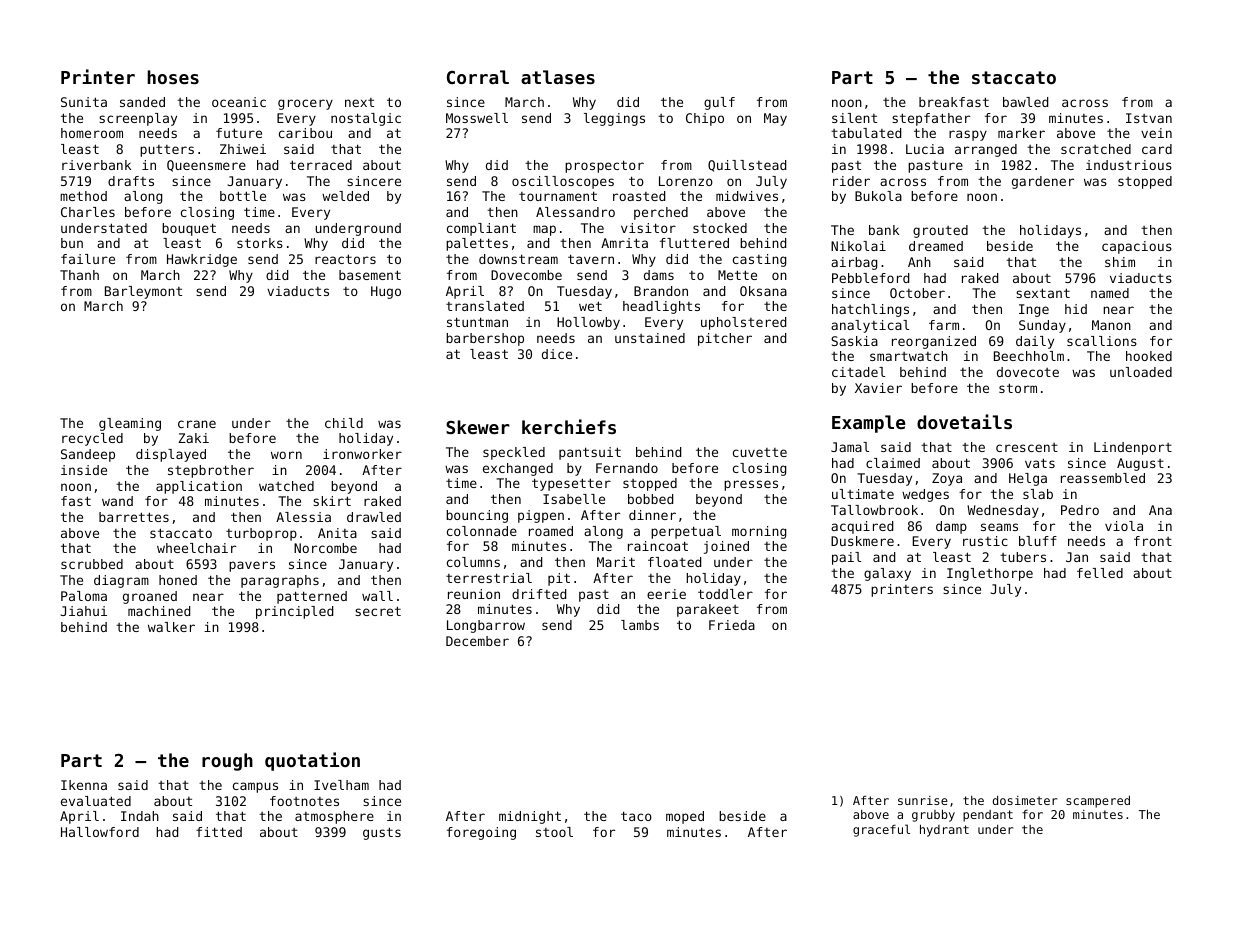 The height and width of the image is (952, 1233). I want to click on campus, so click(255, 787).
